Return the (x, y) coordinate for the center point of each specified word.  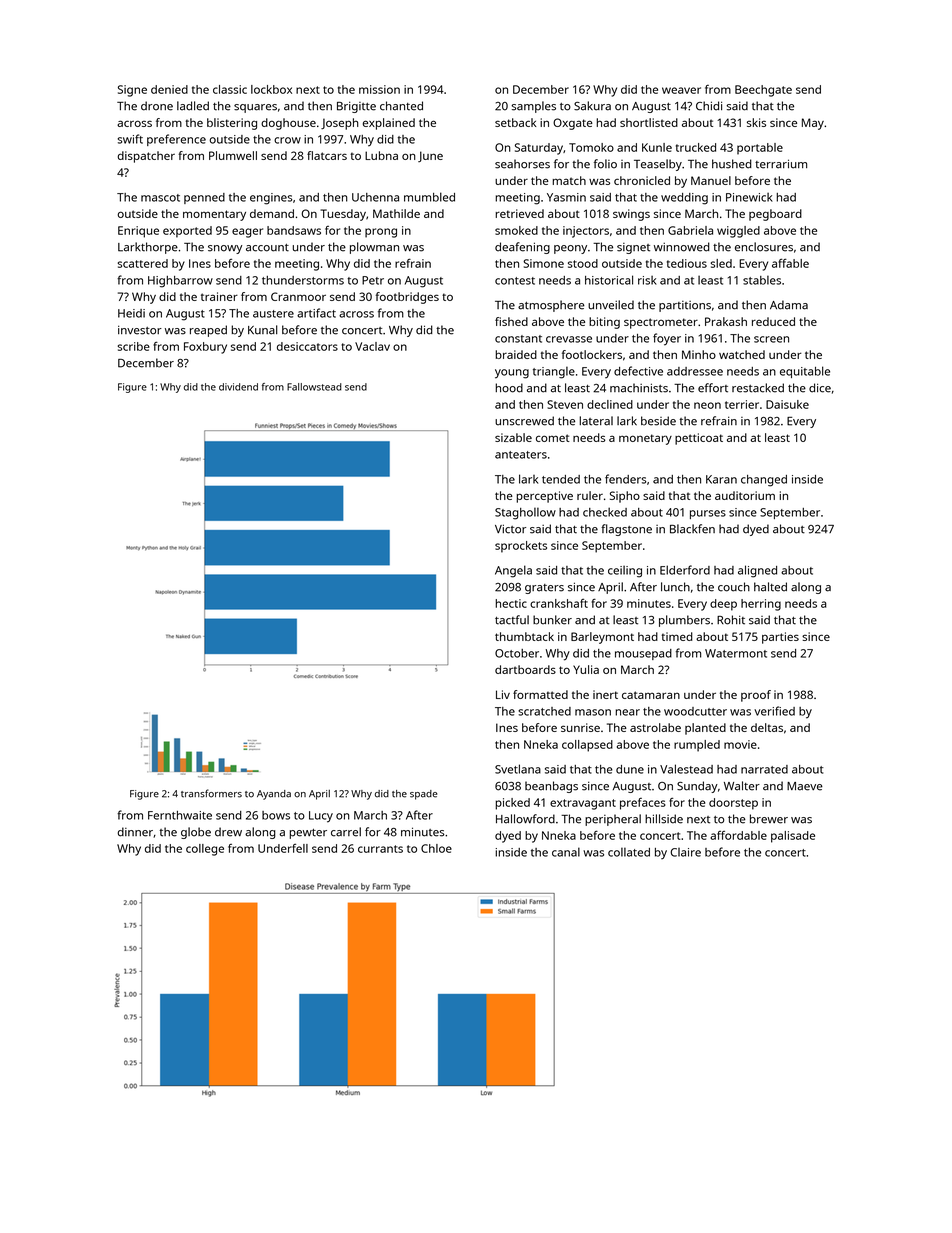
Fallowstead (314, 387)
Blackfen (692, 529)
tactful (512, 620)
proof (756, 696)
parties (780, 638)
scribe (134, 346)
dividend (238, 387)
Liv (503, 694)
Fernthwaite (180, 815)
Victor (510, 529)
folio (605, 164)
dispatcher (146, 157)
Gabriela (690, 230)
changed (764, 481)
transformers (211, 793)
